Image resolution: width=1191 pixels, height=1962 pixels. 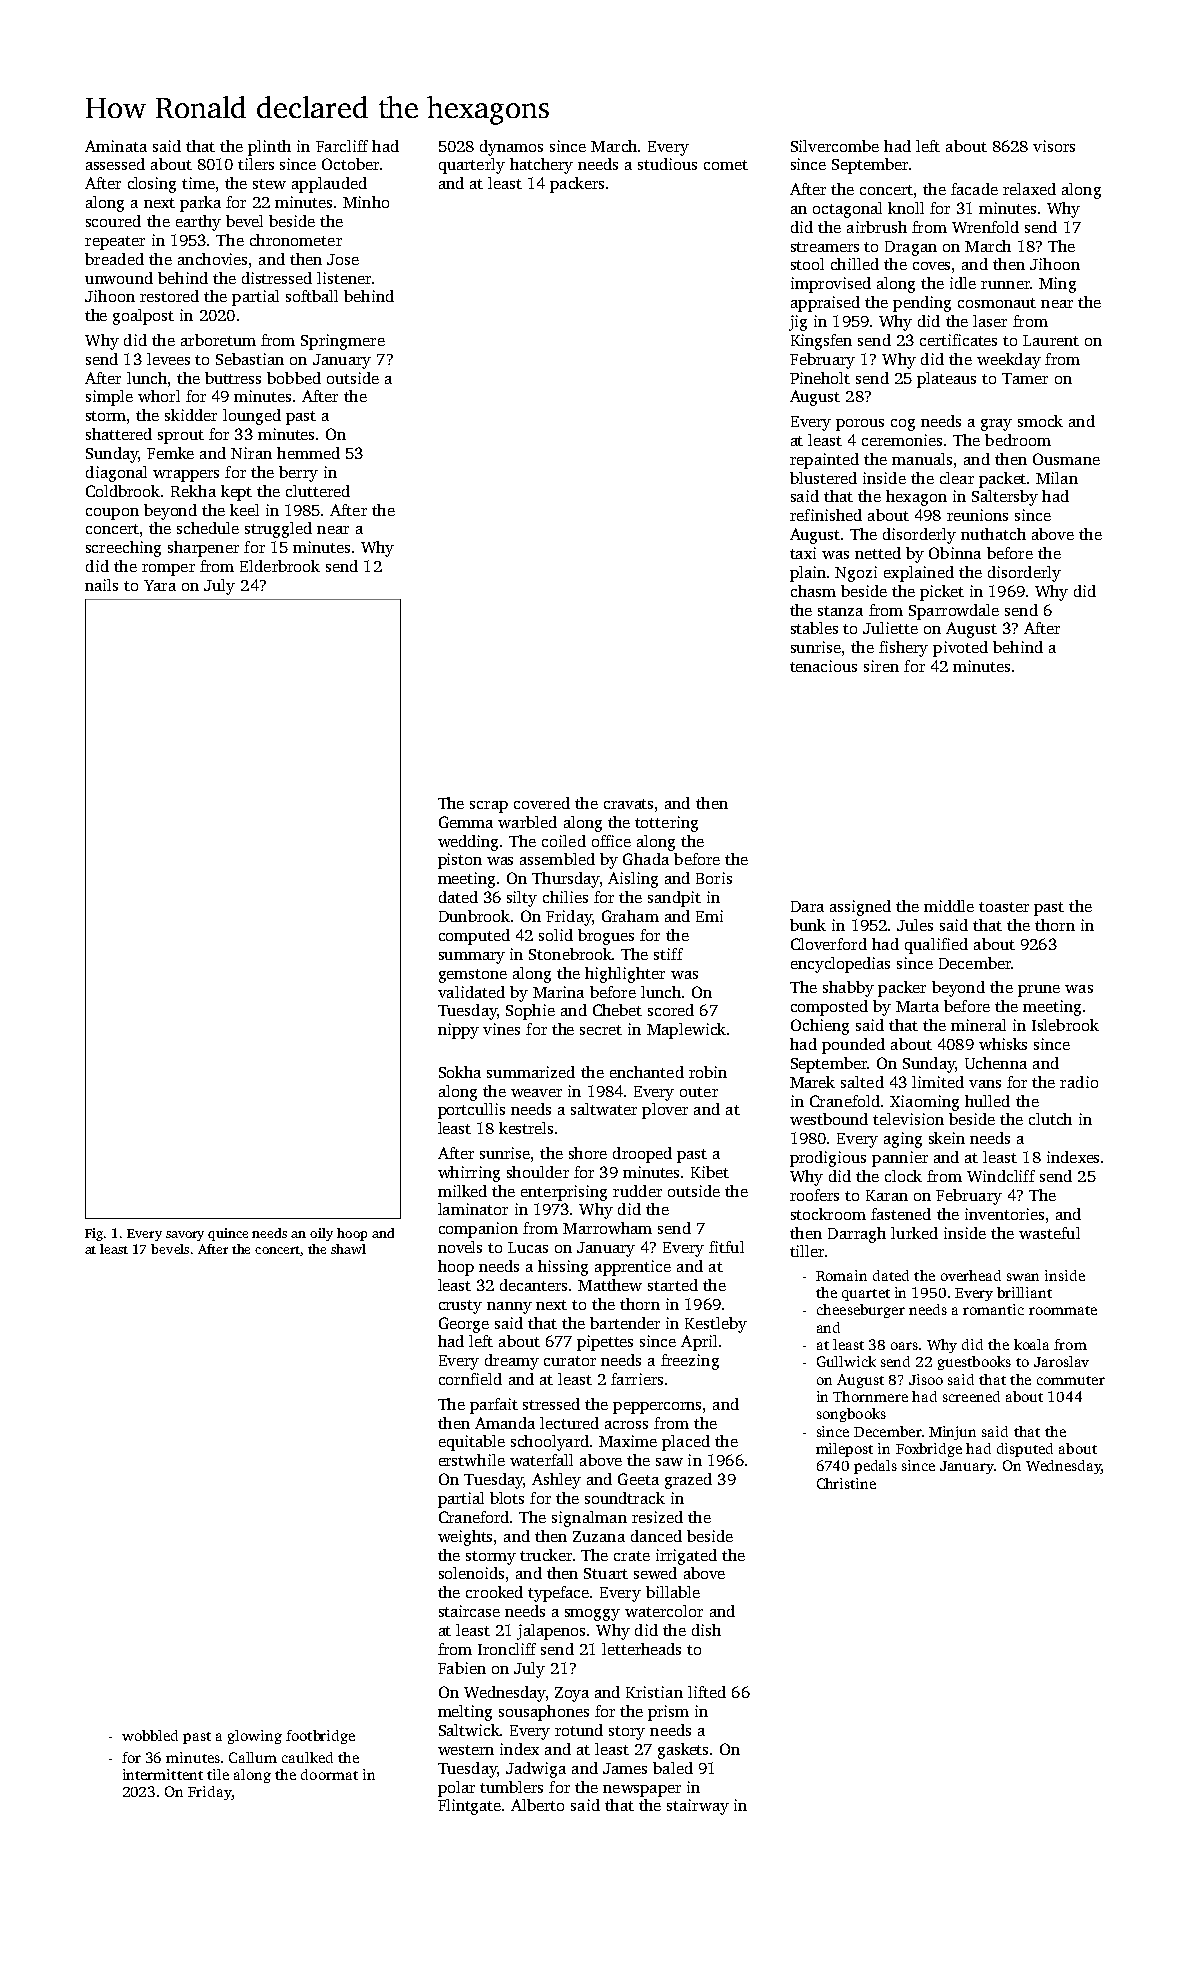 What do you see at coordinates (846, 1483) in the image?
I see `Christine` at bounding box center [846, 1483].
